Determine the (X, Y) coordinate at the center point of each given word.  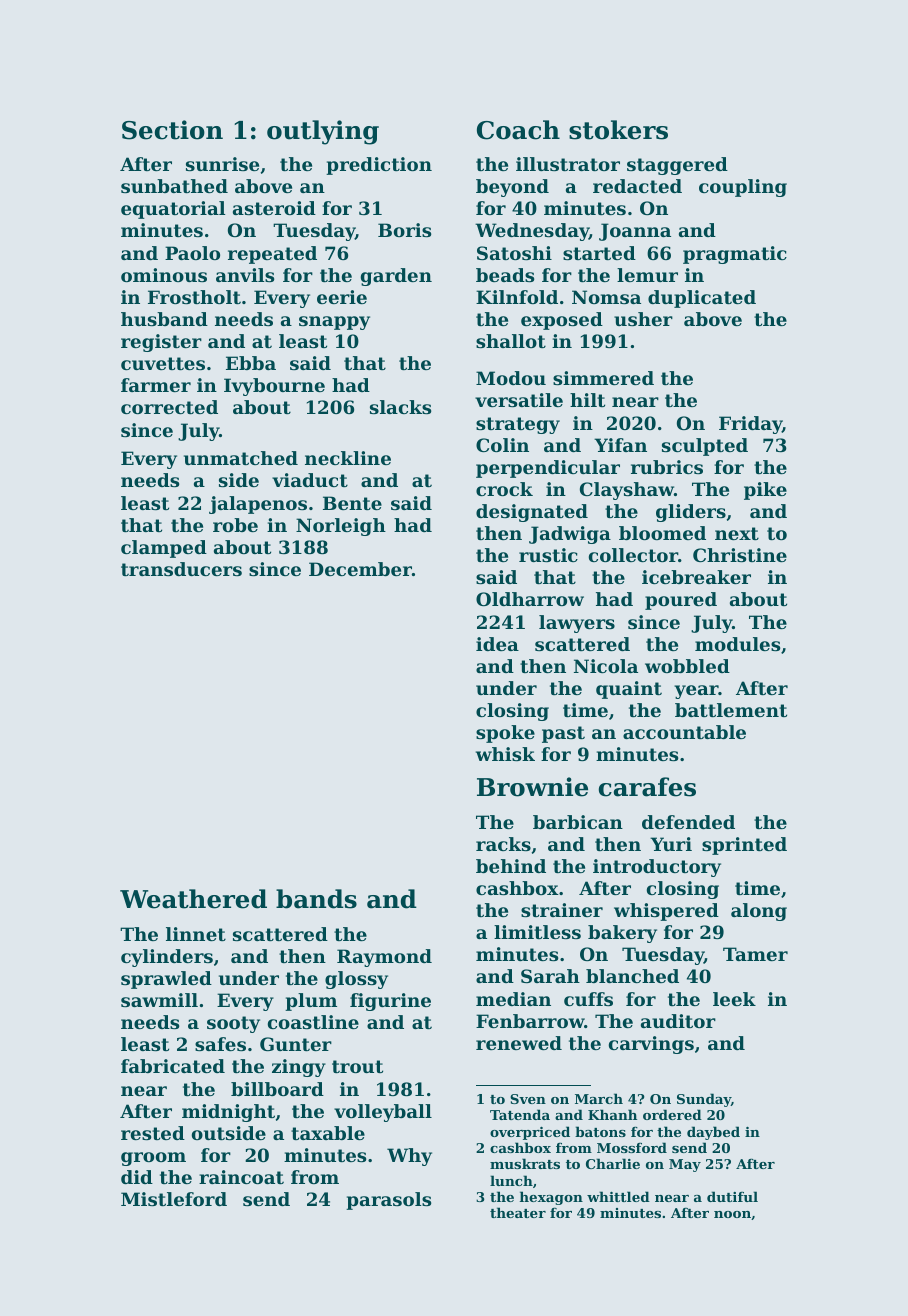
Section (172, 130)
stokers (618, 130)
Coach (518, 130)
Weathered (193, 899)
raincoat (241, 1177)
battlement (731, 710)
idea (497, 644)
